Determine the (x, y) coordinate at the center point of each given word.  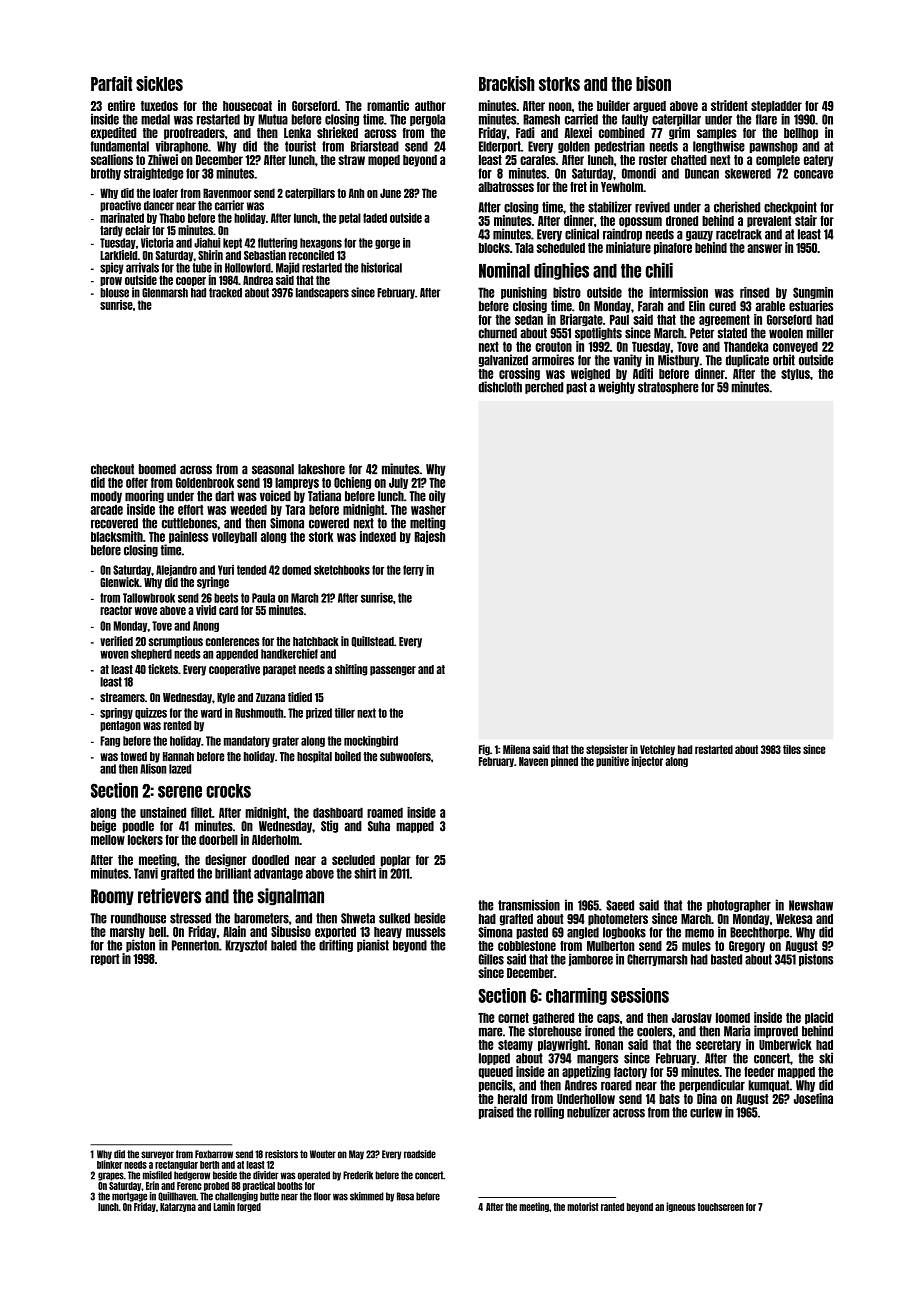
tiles (792, 749)
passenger (393, 671)
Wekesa (794, 919)
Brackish (507, 83)
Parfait (111, 83)
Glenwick (119, 582)
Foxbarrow (214, 1154)
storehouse (554, 1031)
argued (649, 107)
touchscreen (721, 1207)
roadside (420, 1154)
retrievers (169, 896)
